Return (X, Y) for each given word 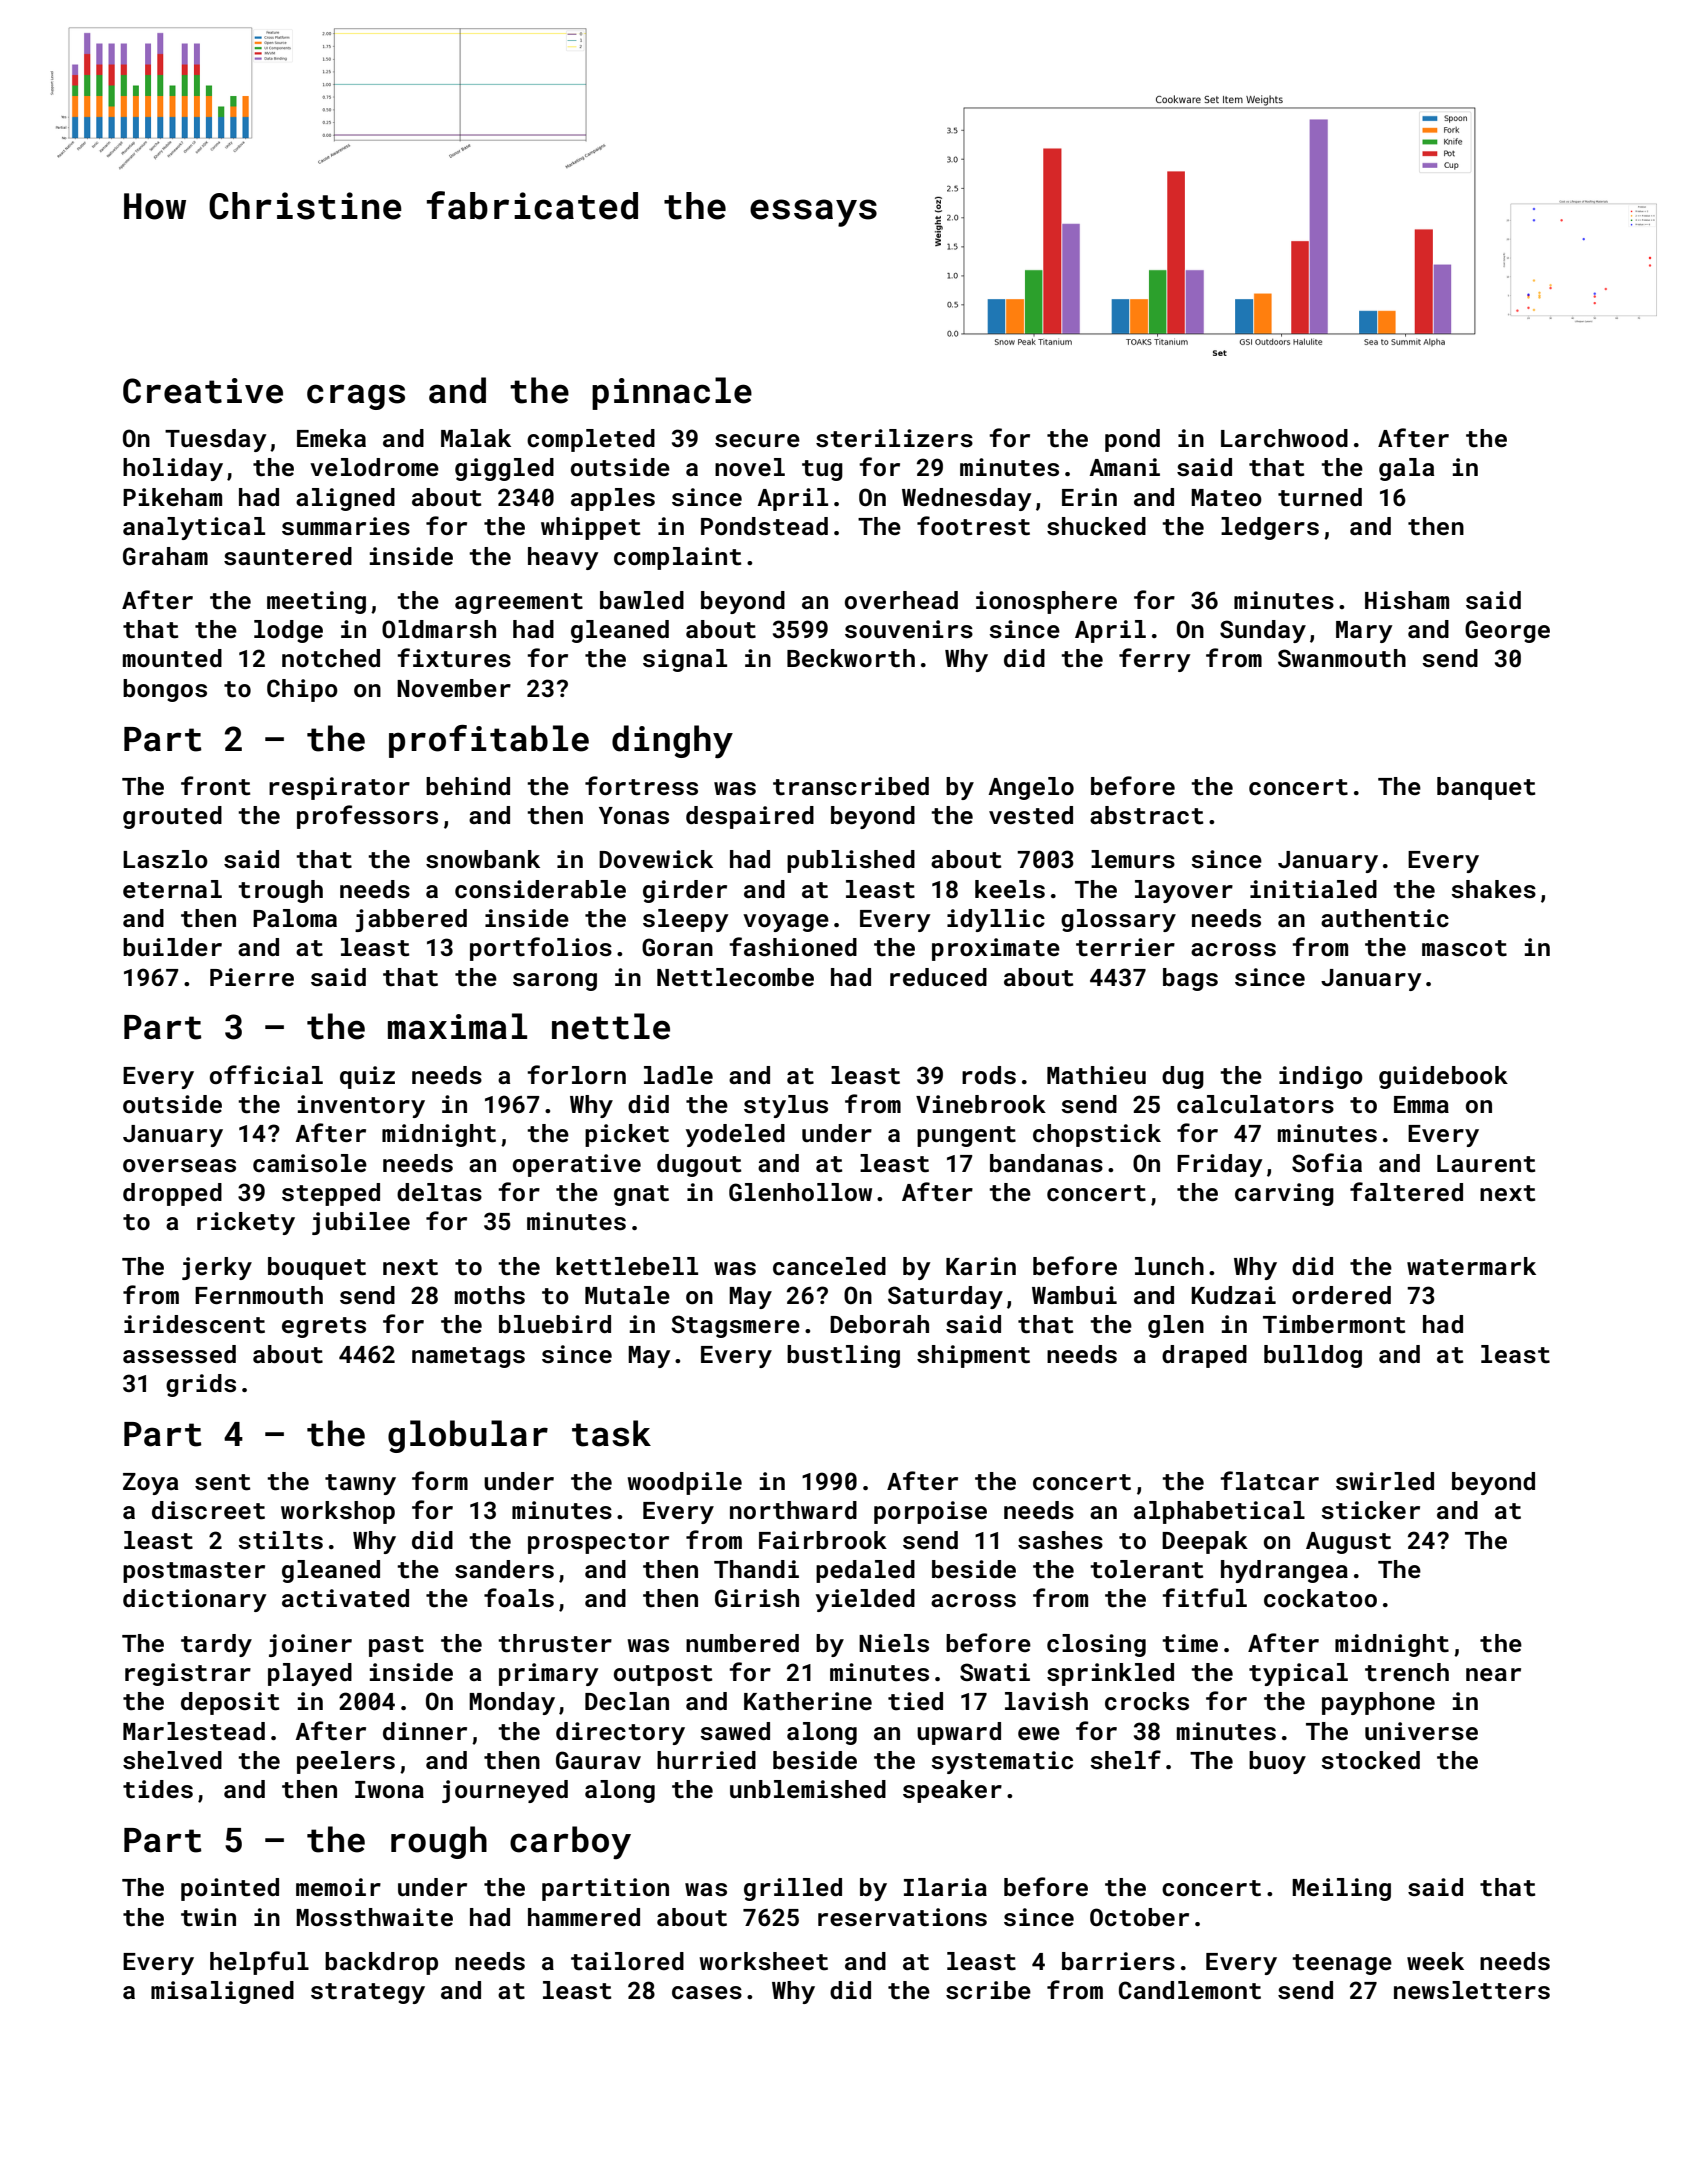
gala (1406, 469)
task (611, 1433)
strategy (368, 1993)
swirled (1385, 1481)
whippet (590, 528)
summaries (346, 526)
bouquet (317, 1268)
